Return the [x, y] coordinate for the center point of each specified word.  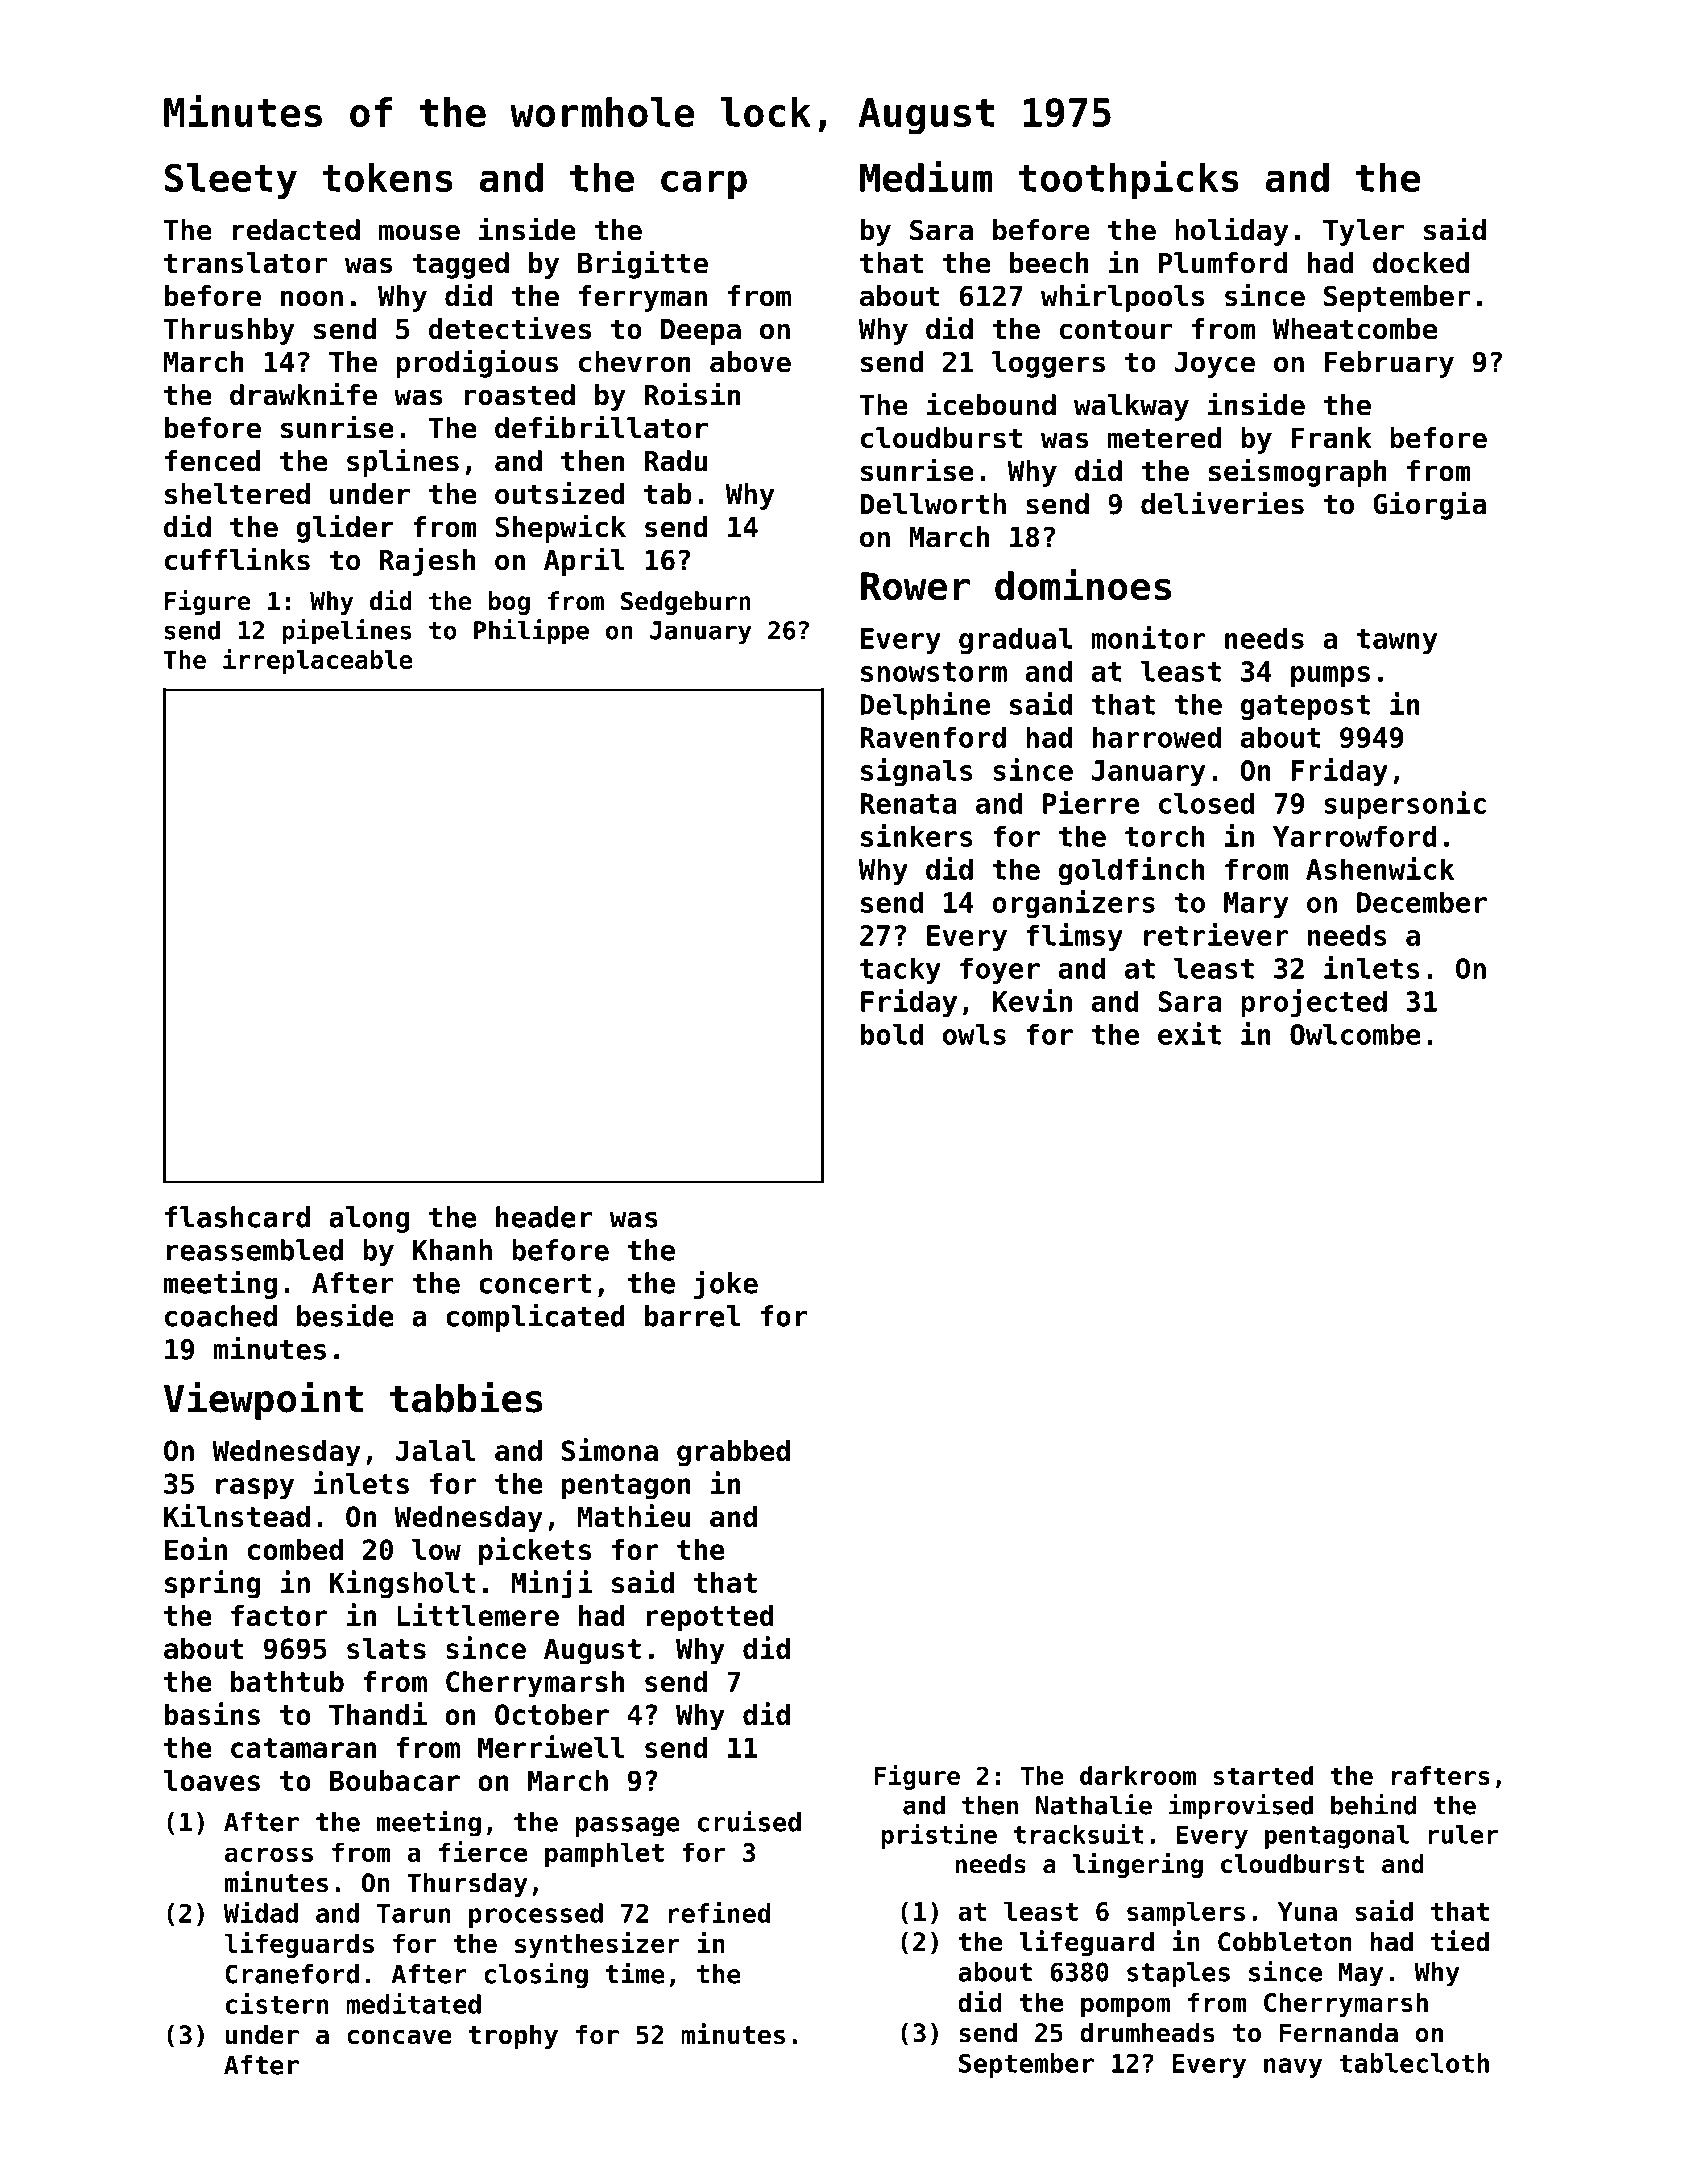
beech [1049, 263]
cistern [277, 2003]
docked [1421, 263]
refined [719, 1912]
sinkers [917, 835]
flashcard [237, 1217]
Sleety [231, 181]
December [1422, 902]
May [1361, 1975]
